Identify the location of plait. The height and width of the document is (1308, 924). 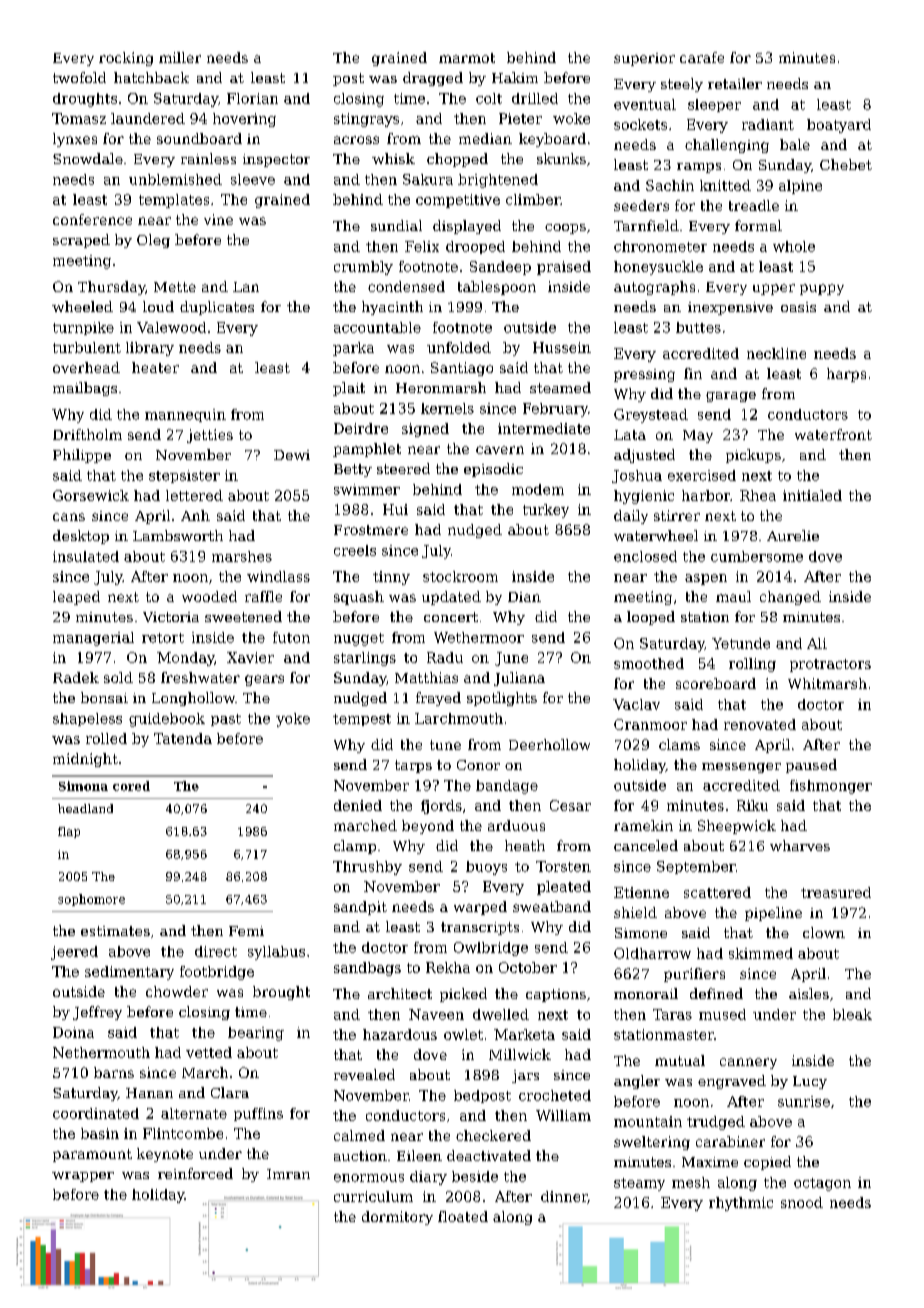
(349, 389).
